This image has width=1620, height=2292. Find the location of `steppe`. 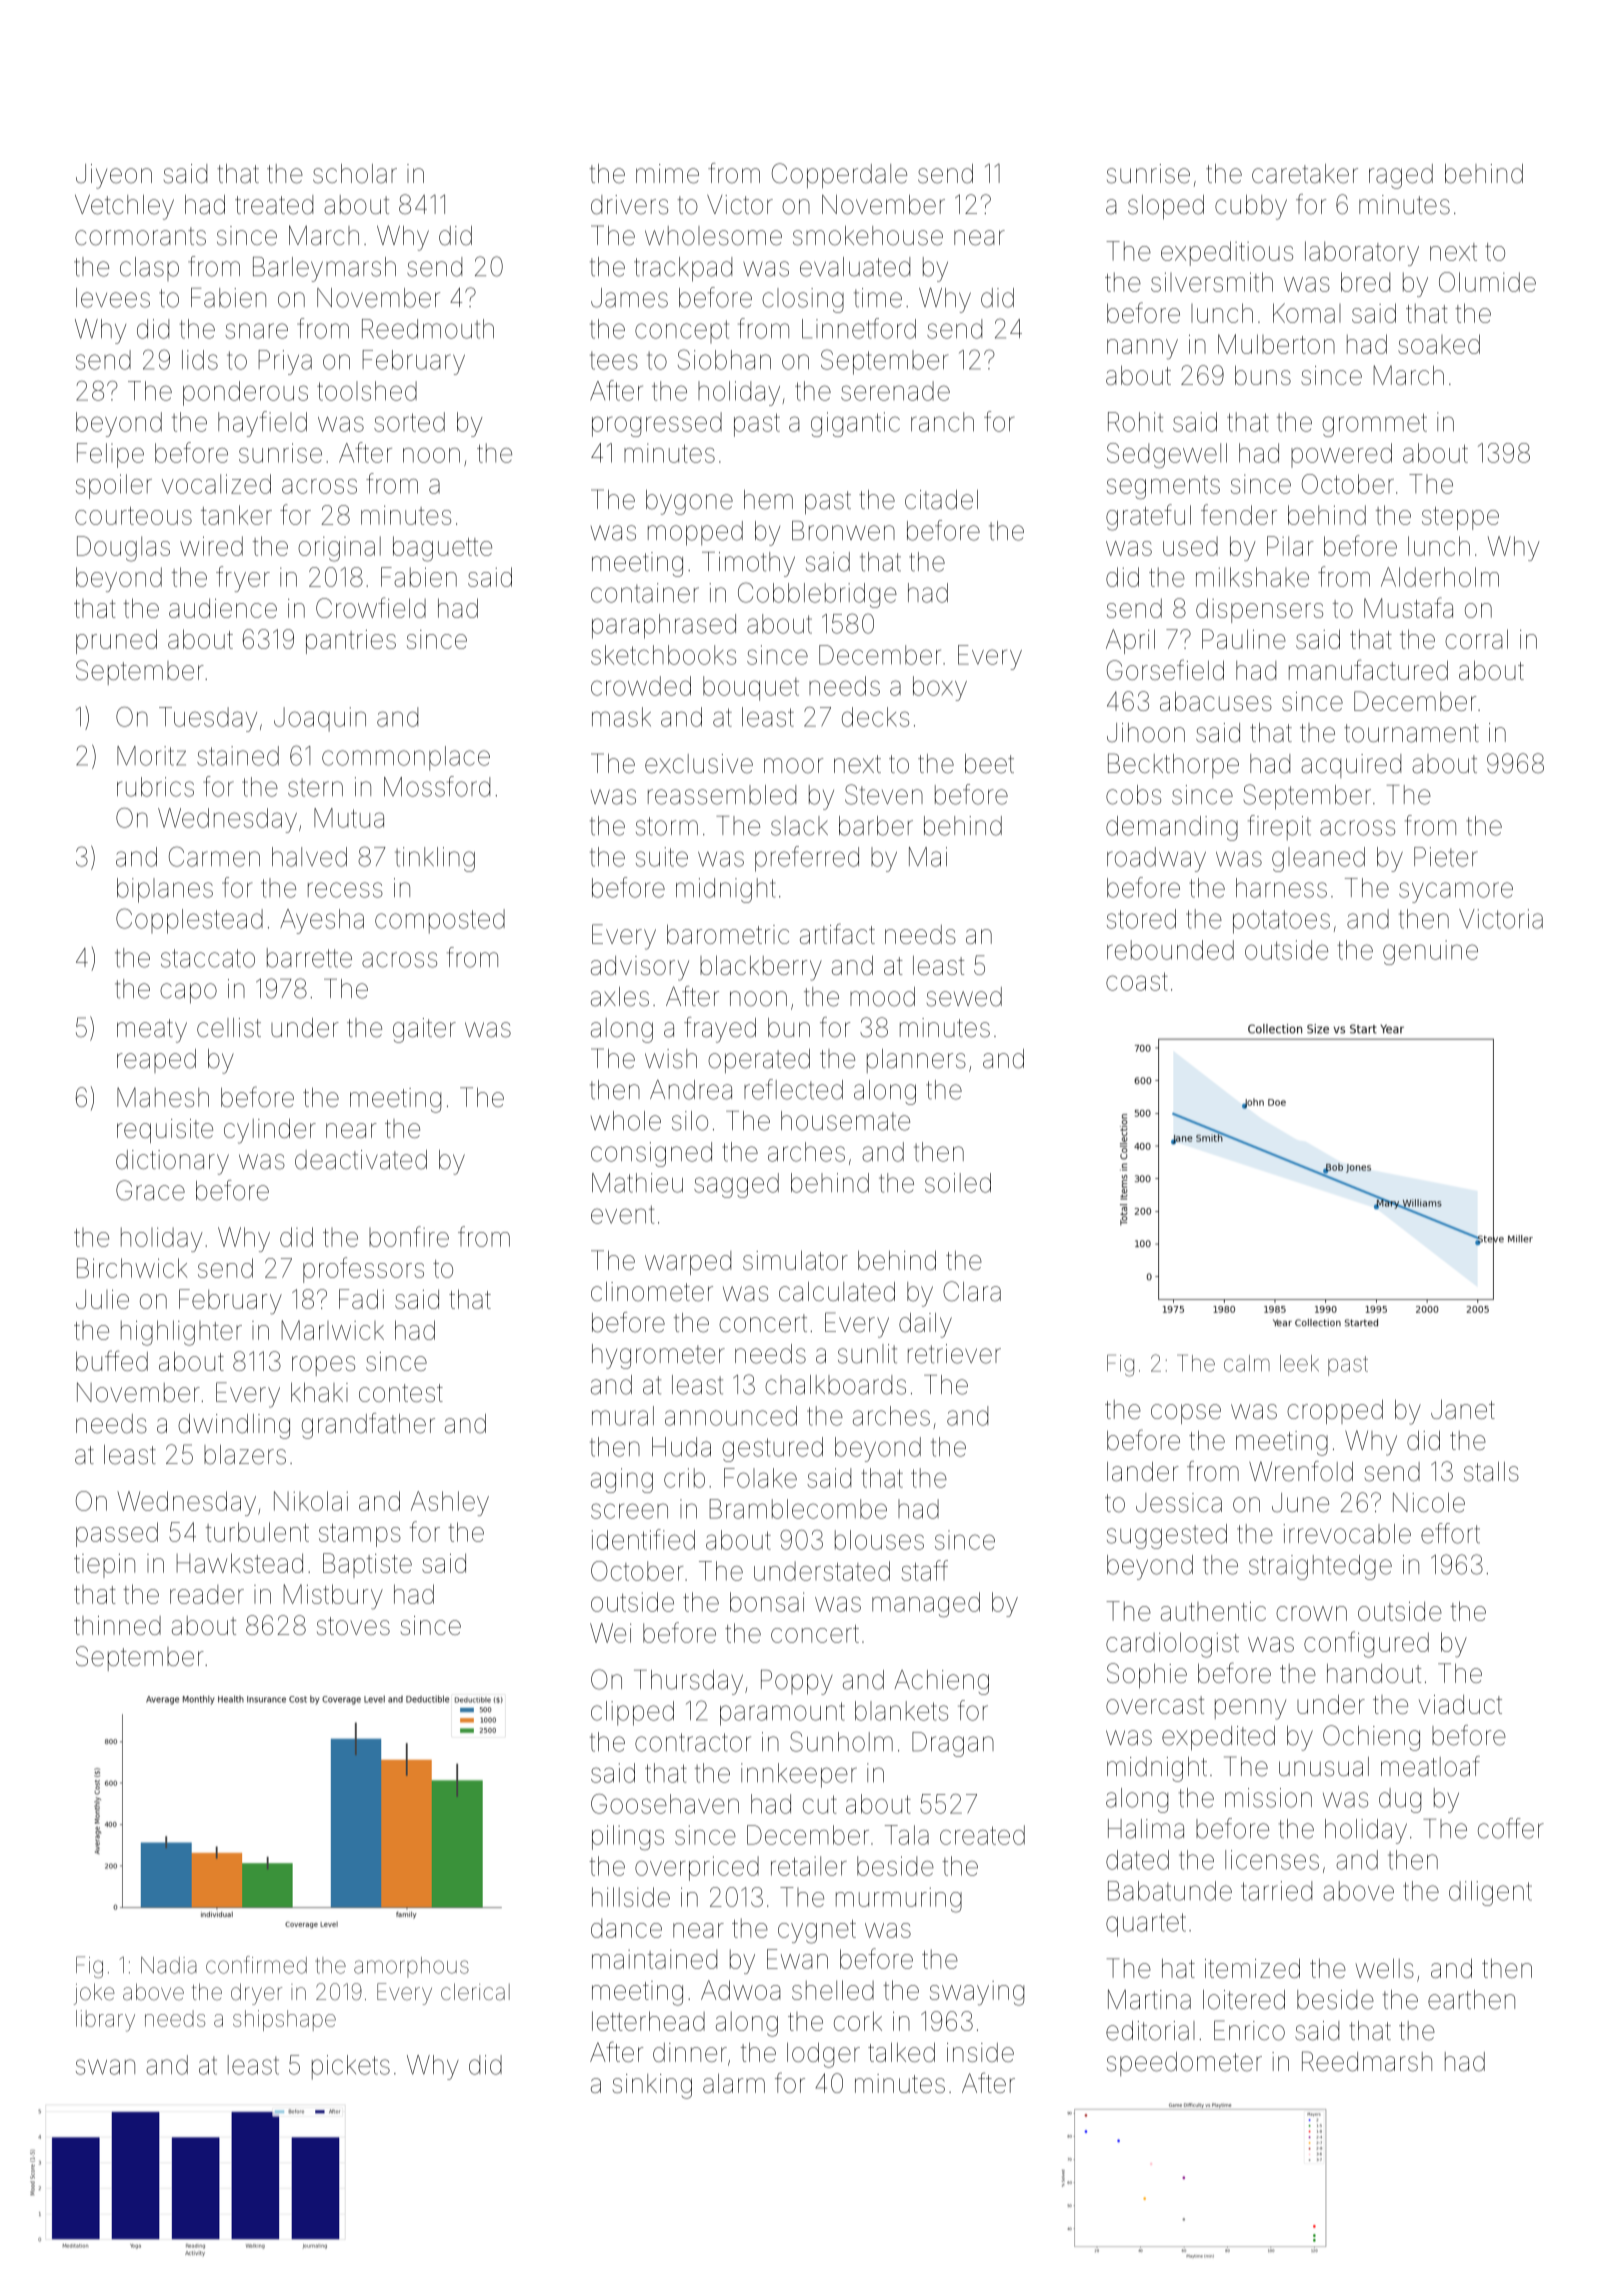

steppe is located at coordinates (1460, 518).
